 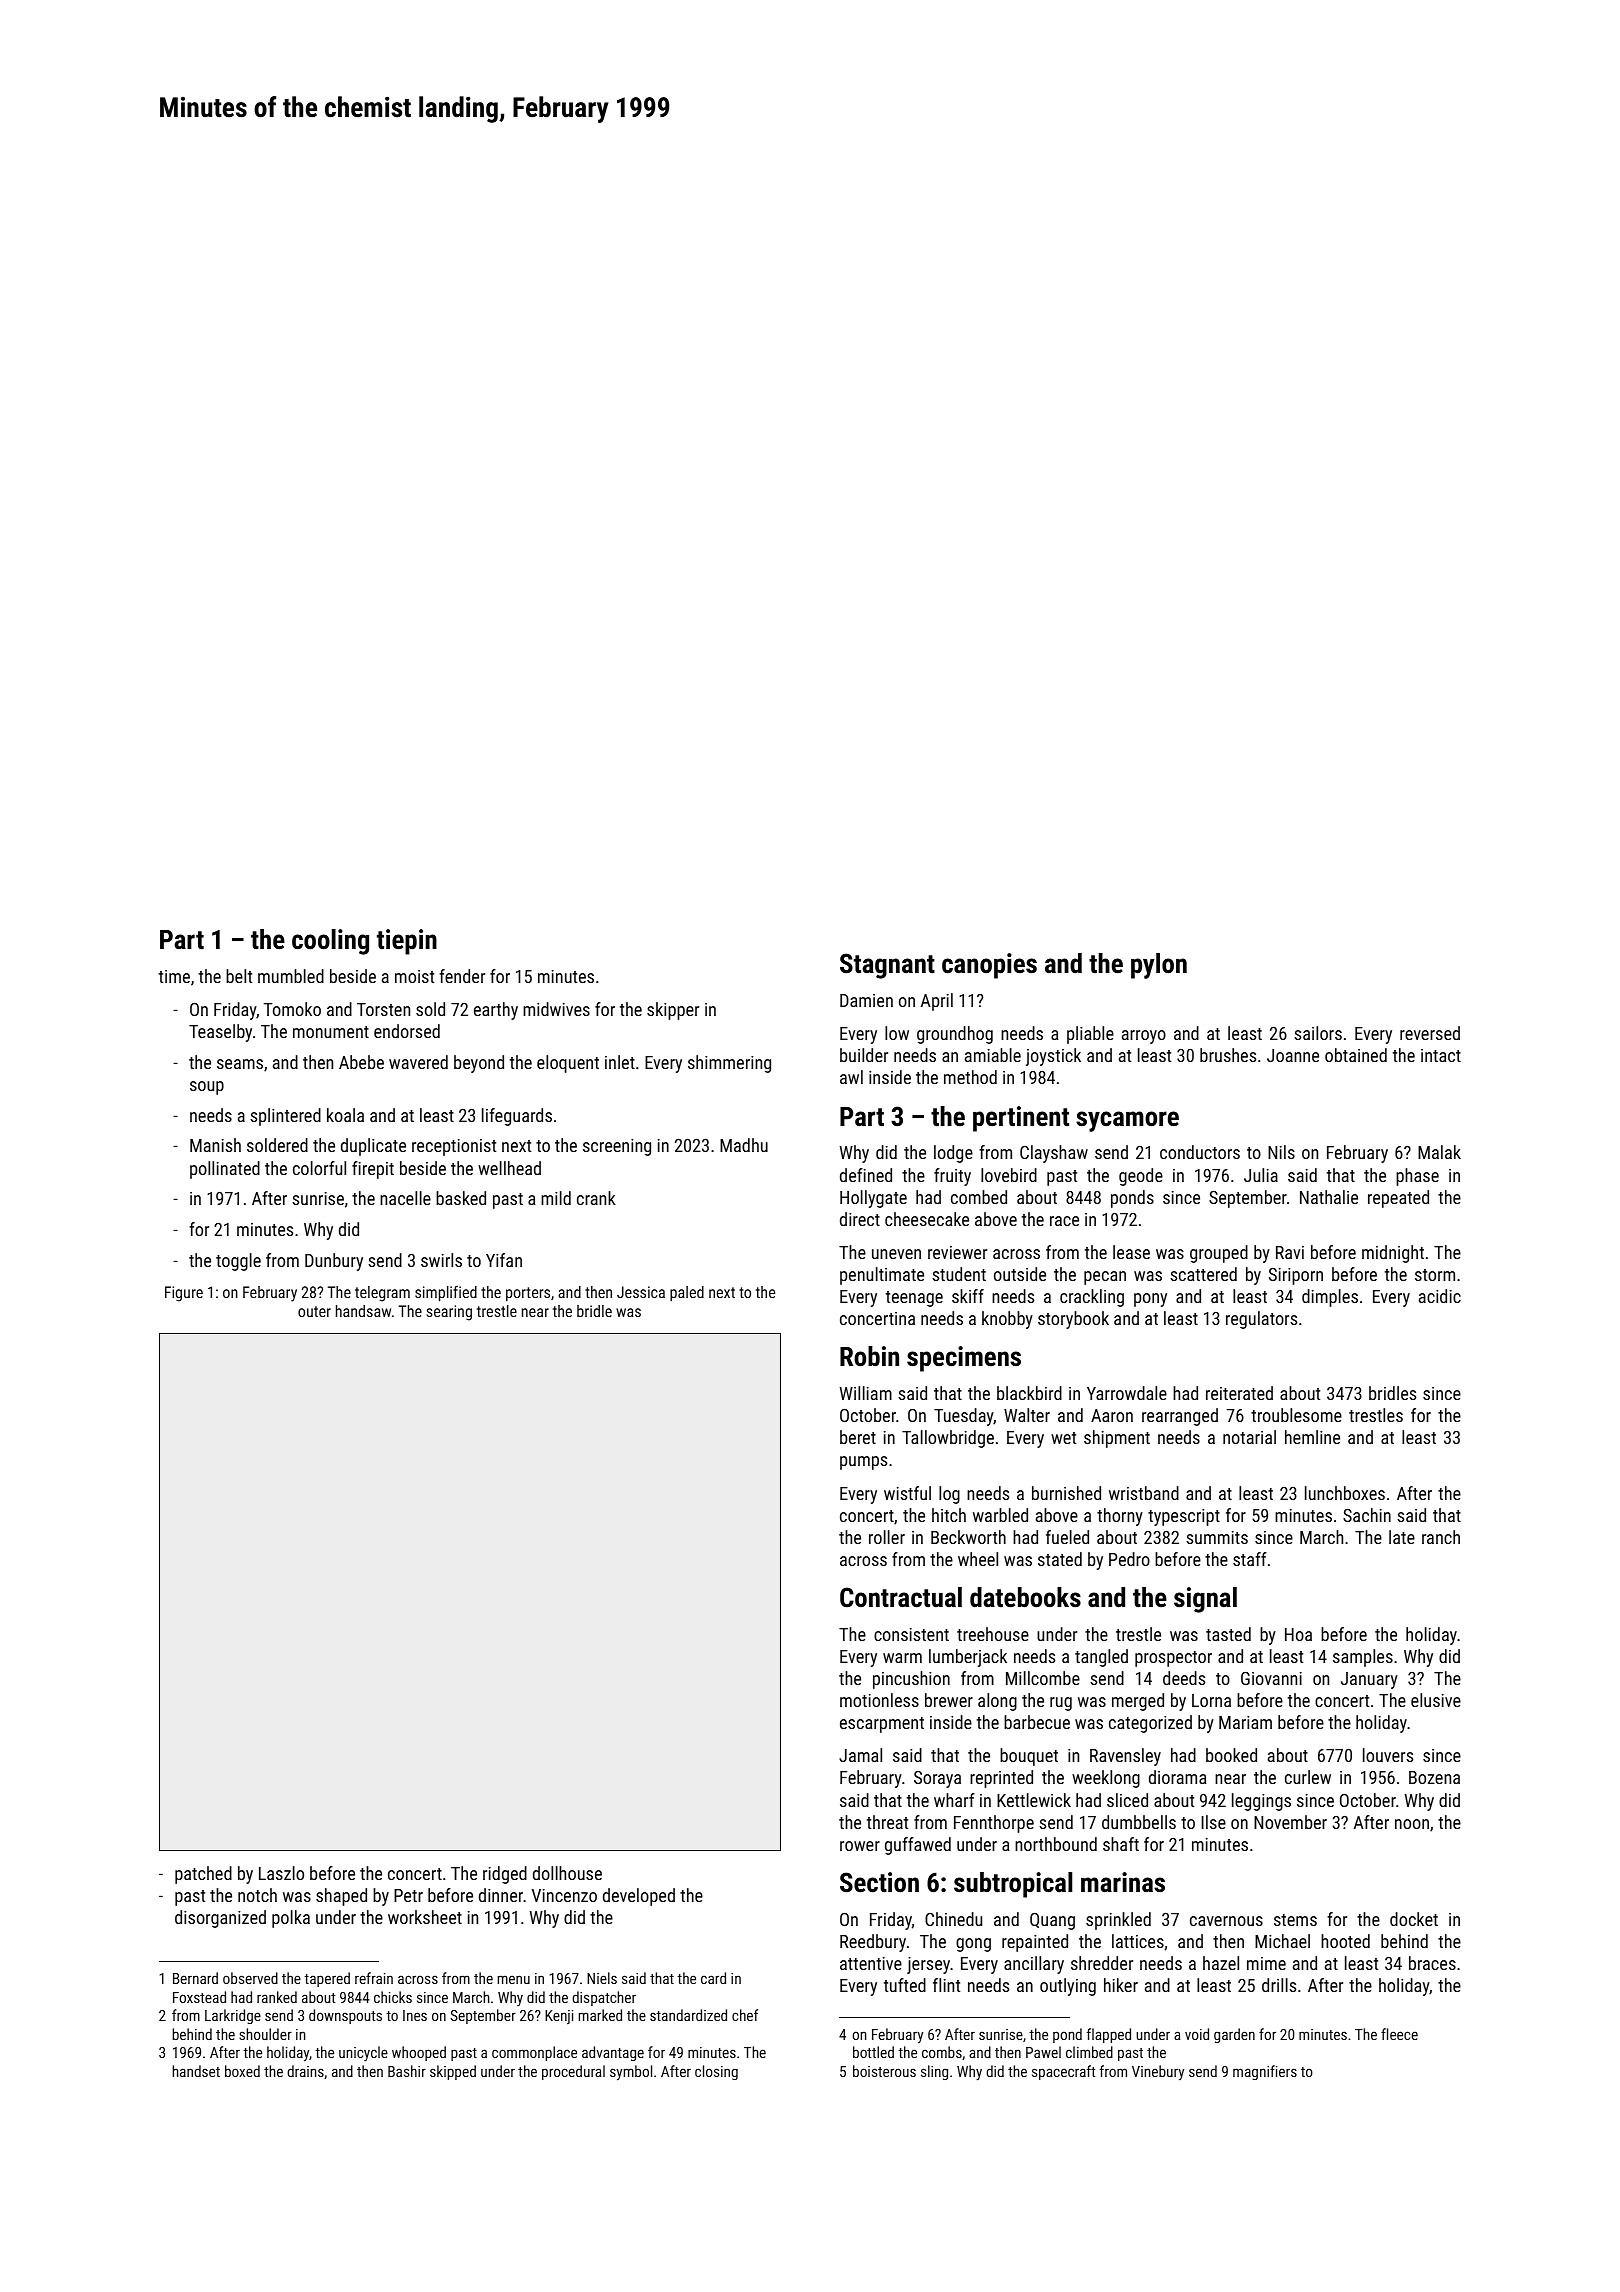 I want to click on nacelle, so click(x=405, y=1198).
